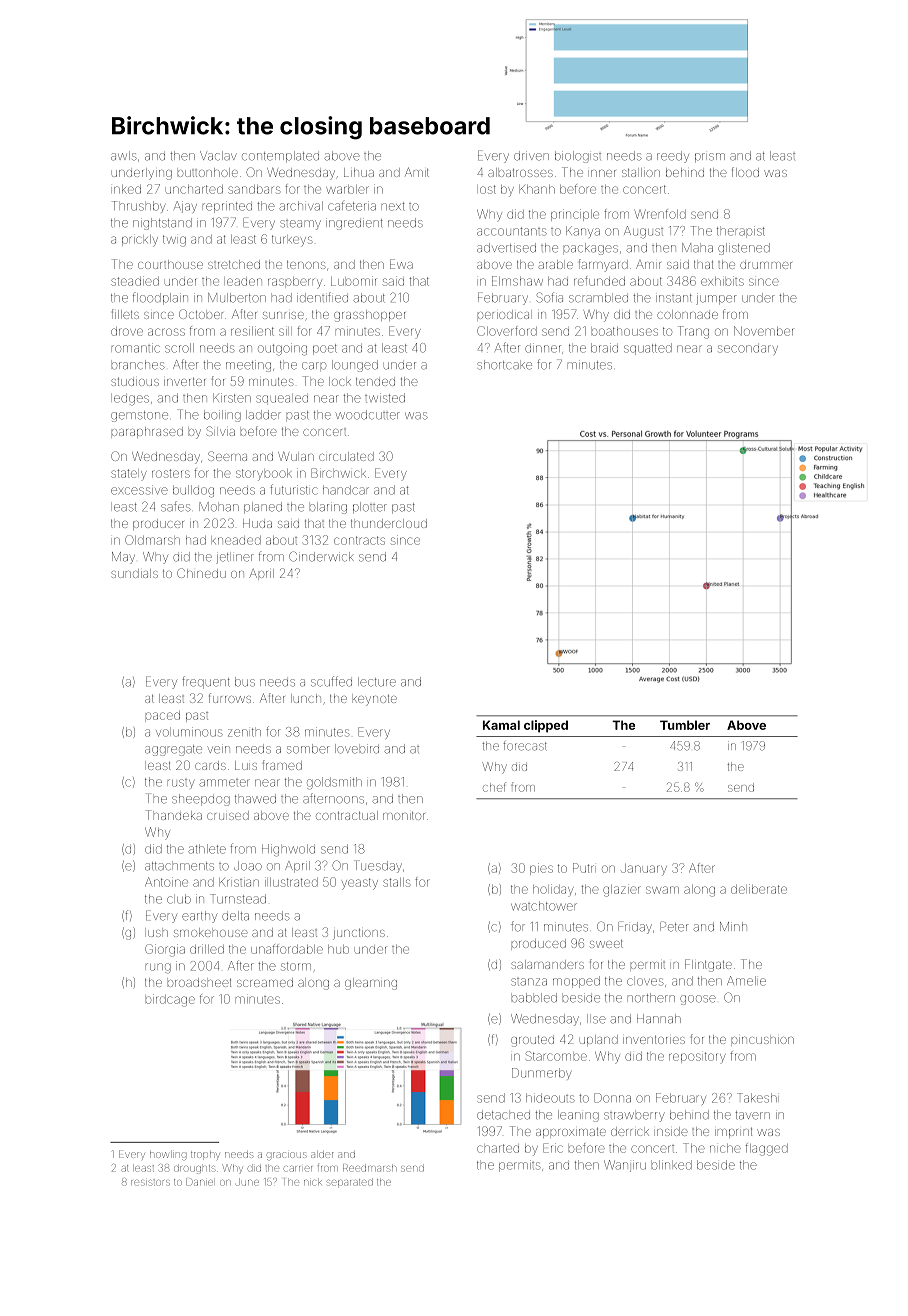  What do you see at coordinates (235, 558) in the image?
I see `jetliner` at bounding box center [235, 558].
